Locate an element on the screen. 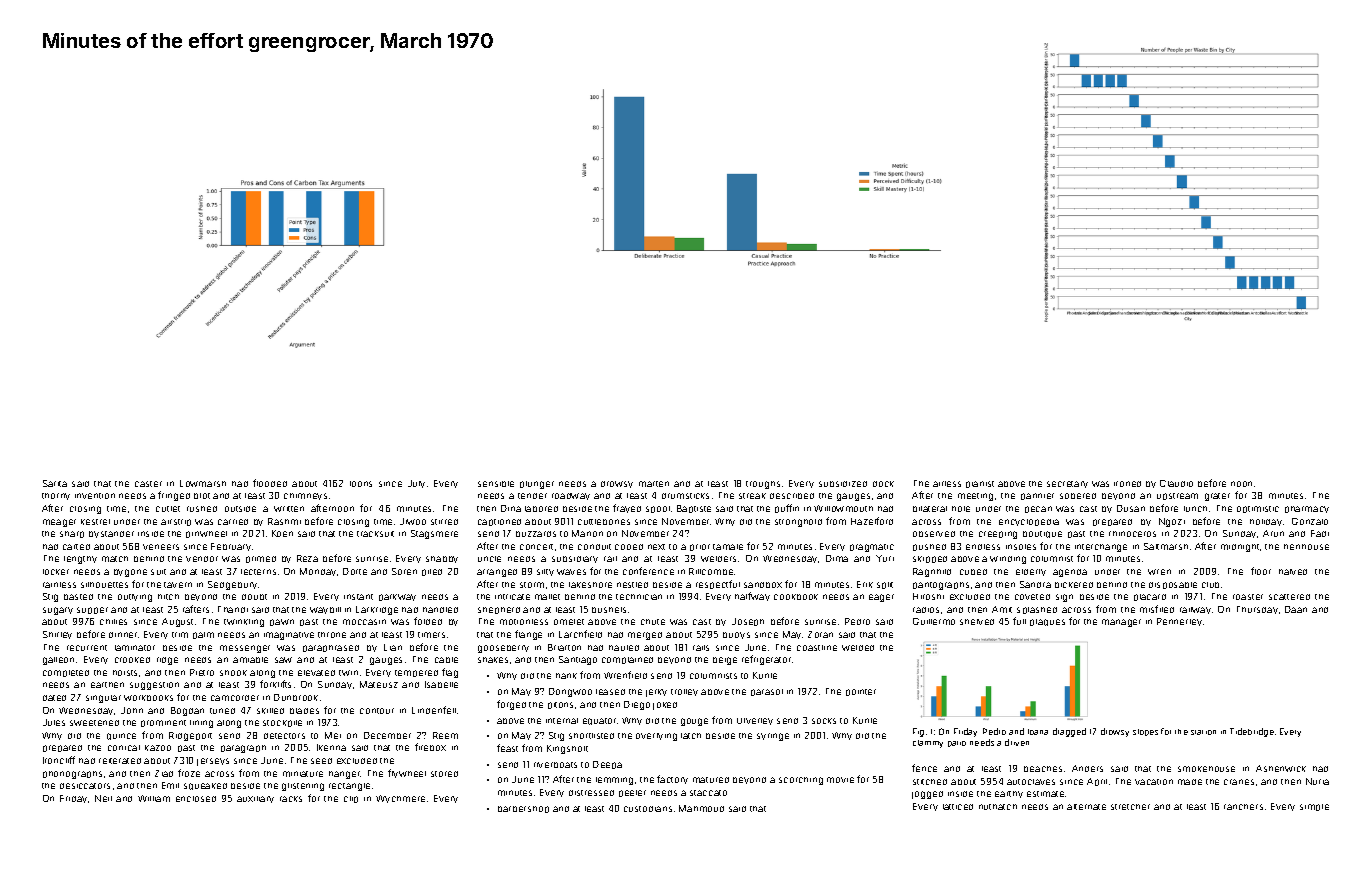 The image size is (1372, 887). parasol is located at coordinates (767, 692).
